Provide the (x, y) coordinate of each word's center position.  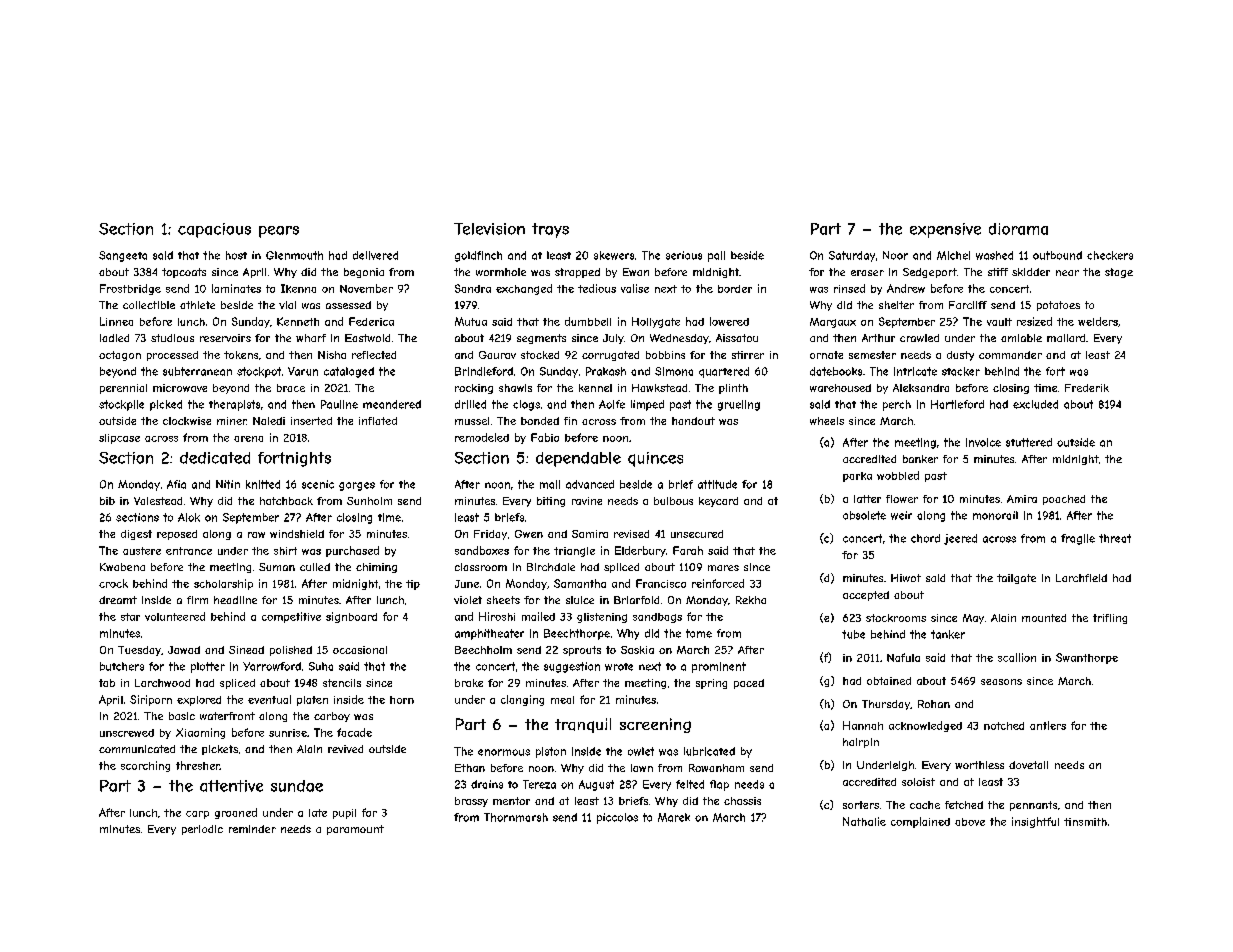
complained (920, 822)
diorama (1018, 229)
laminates (236, 288)
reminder (252, 829)
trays (550, 230)
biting (551, 502)
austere (142, 551)
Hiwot (906, 578)
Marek (674, 817)
